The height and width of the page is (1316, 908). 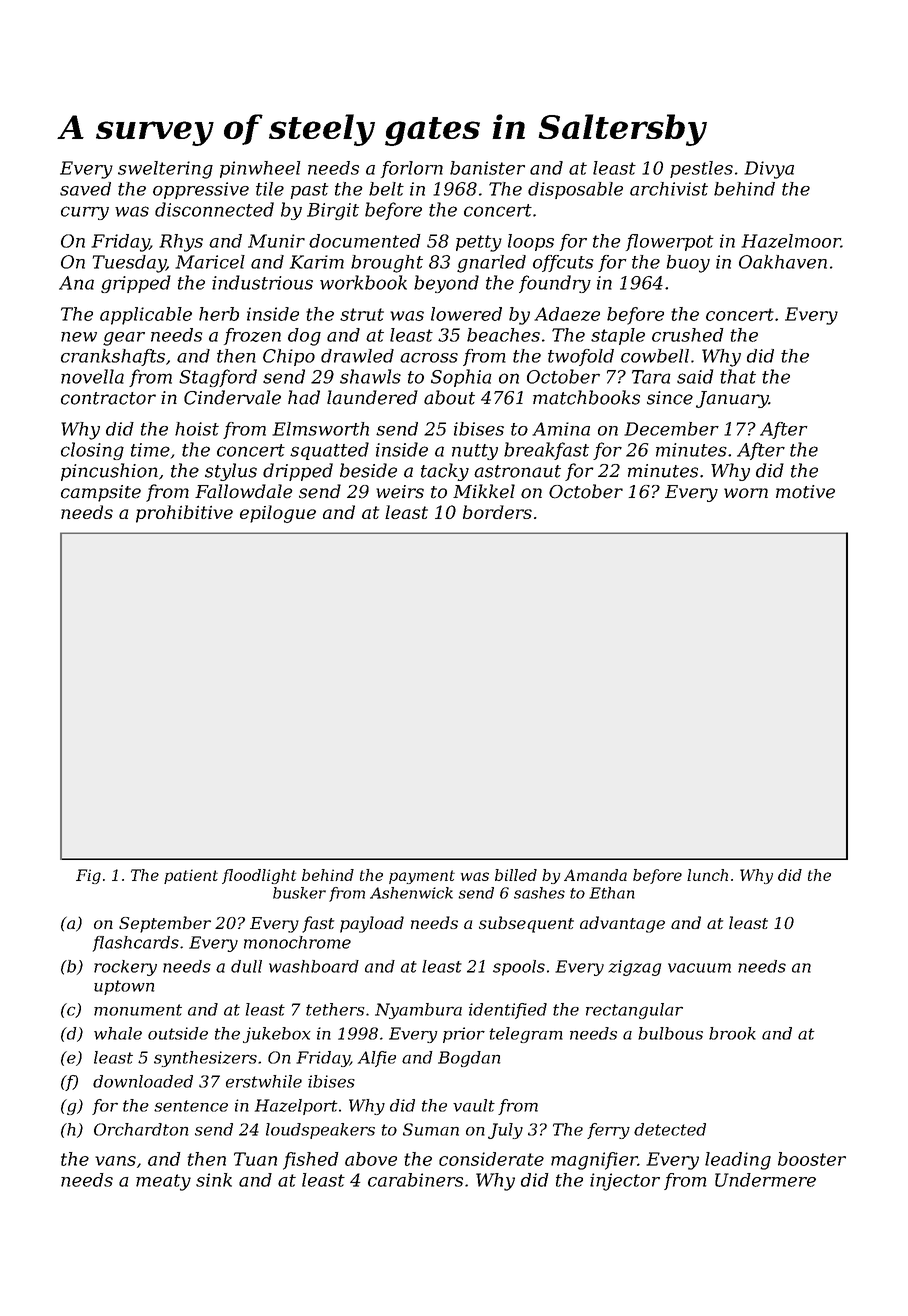 What do you see at coordinates (386, 189) in the page?
I see `belt` at bounding box center [386, 189].
